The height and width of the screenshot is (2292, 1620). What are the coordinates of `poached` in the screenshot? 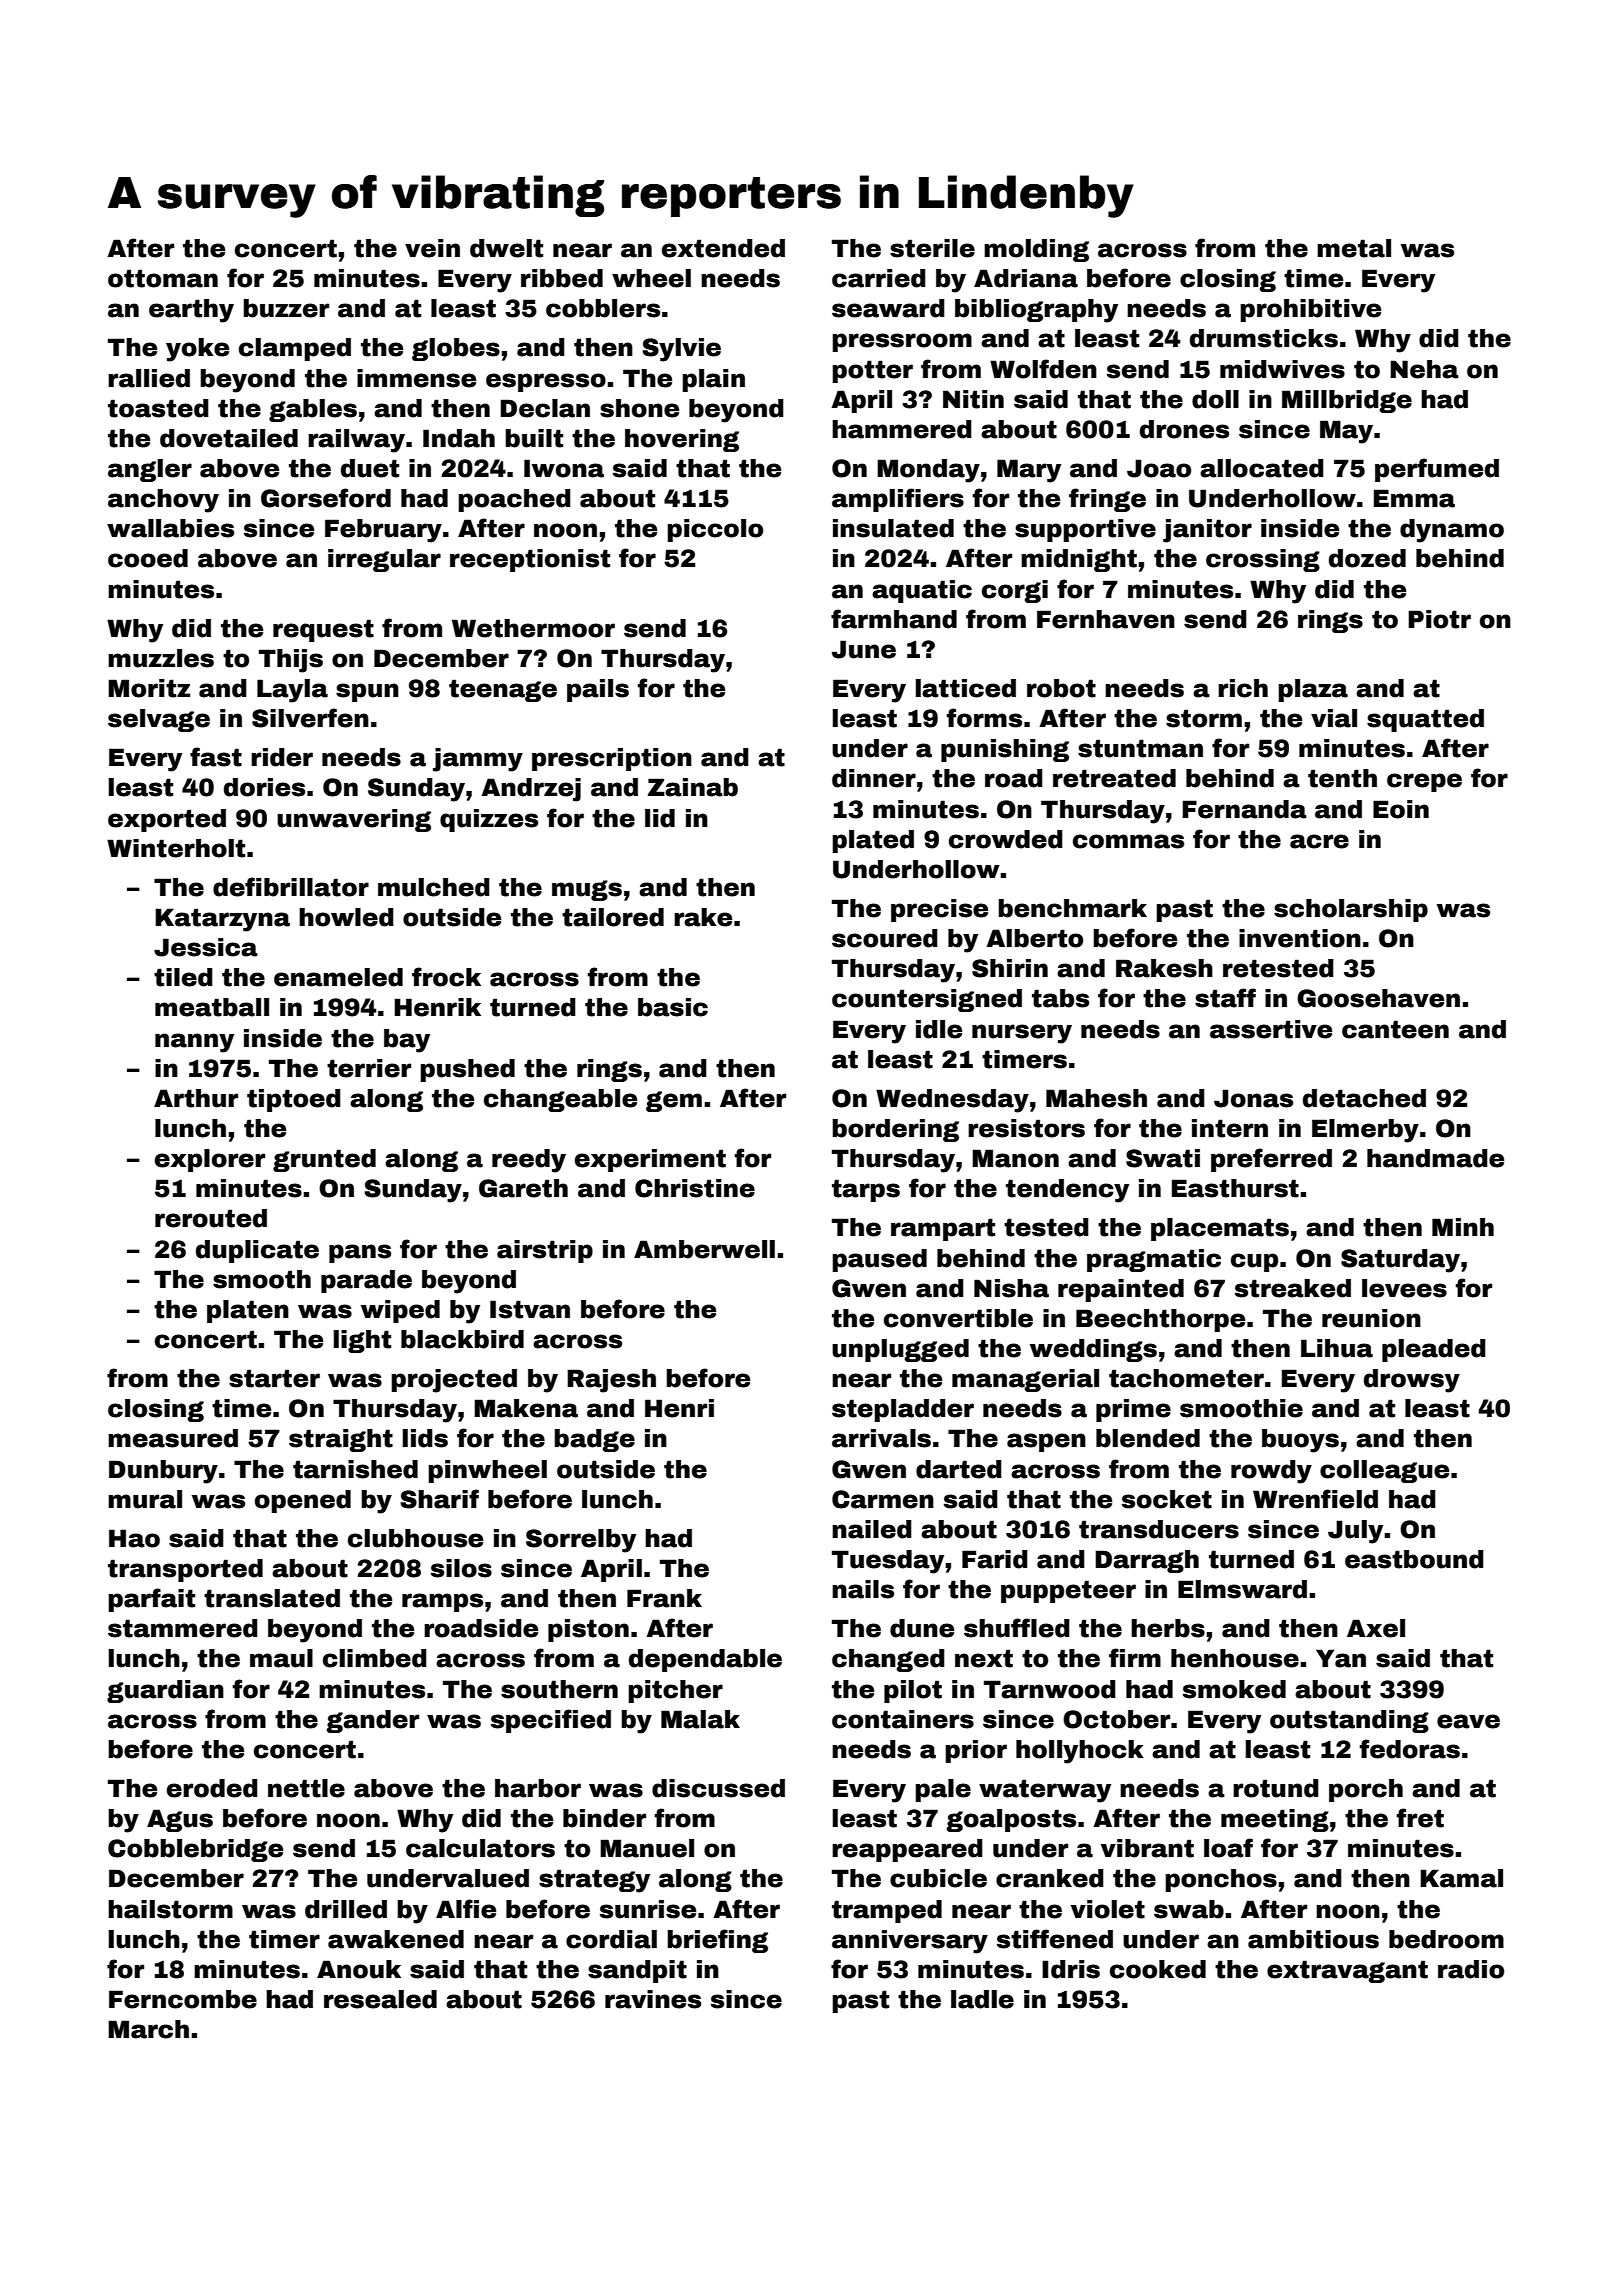 It's located at (514, 500).
